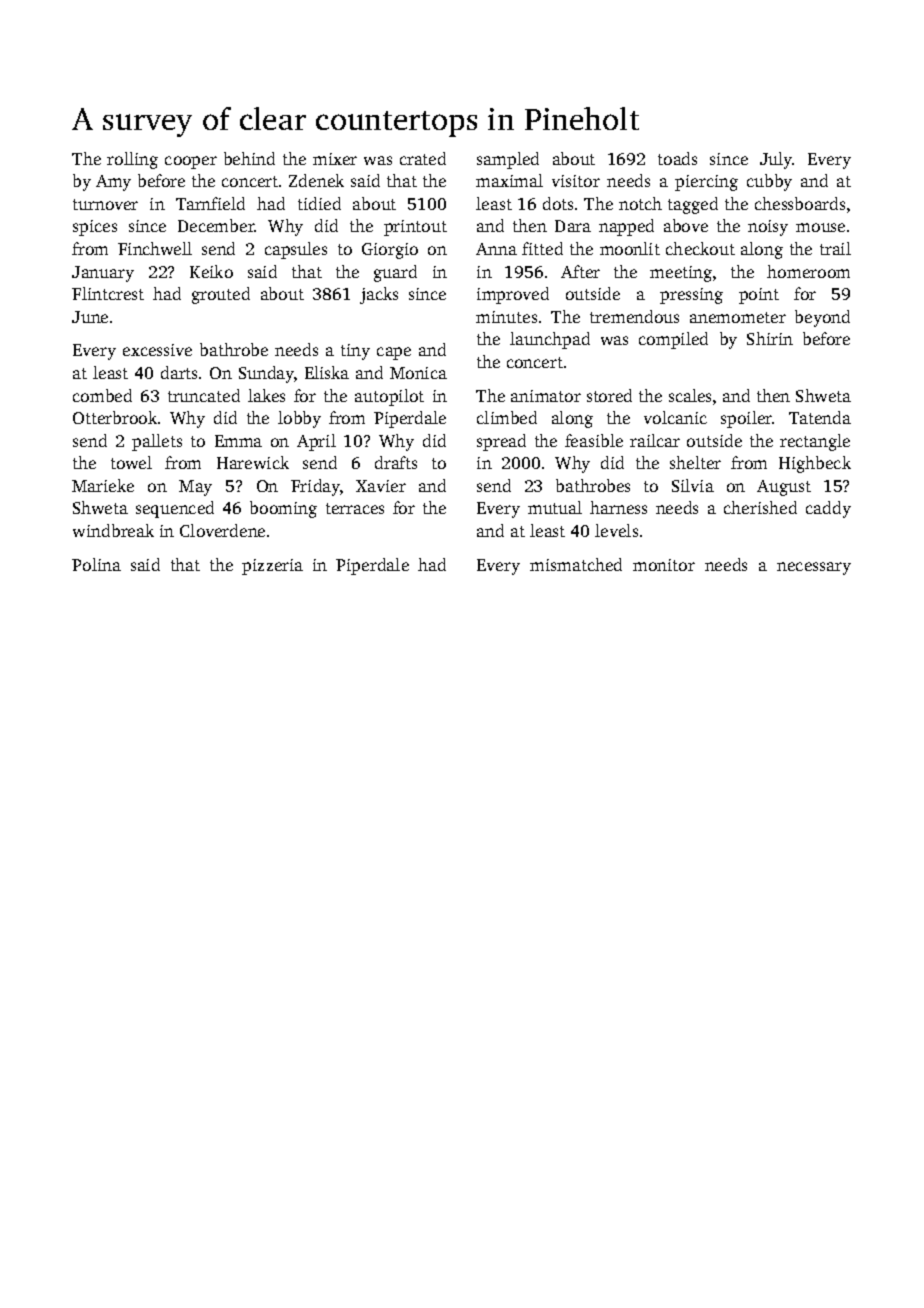  I want to click on Polina, so click(96, 564).
